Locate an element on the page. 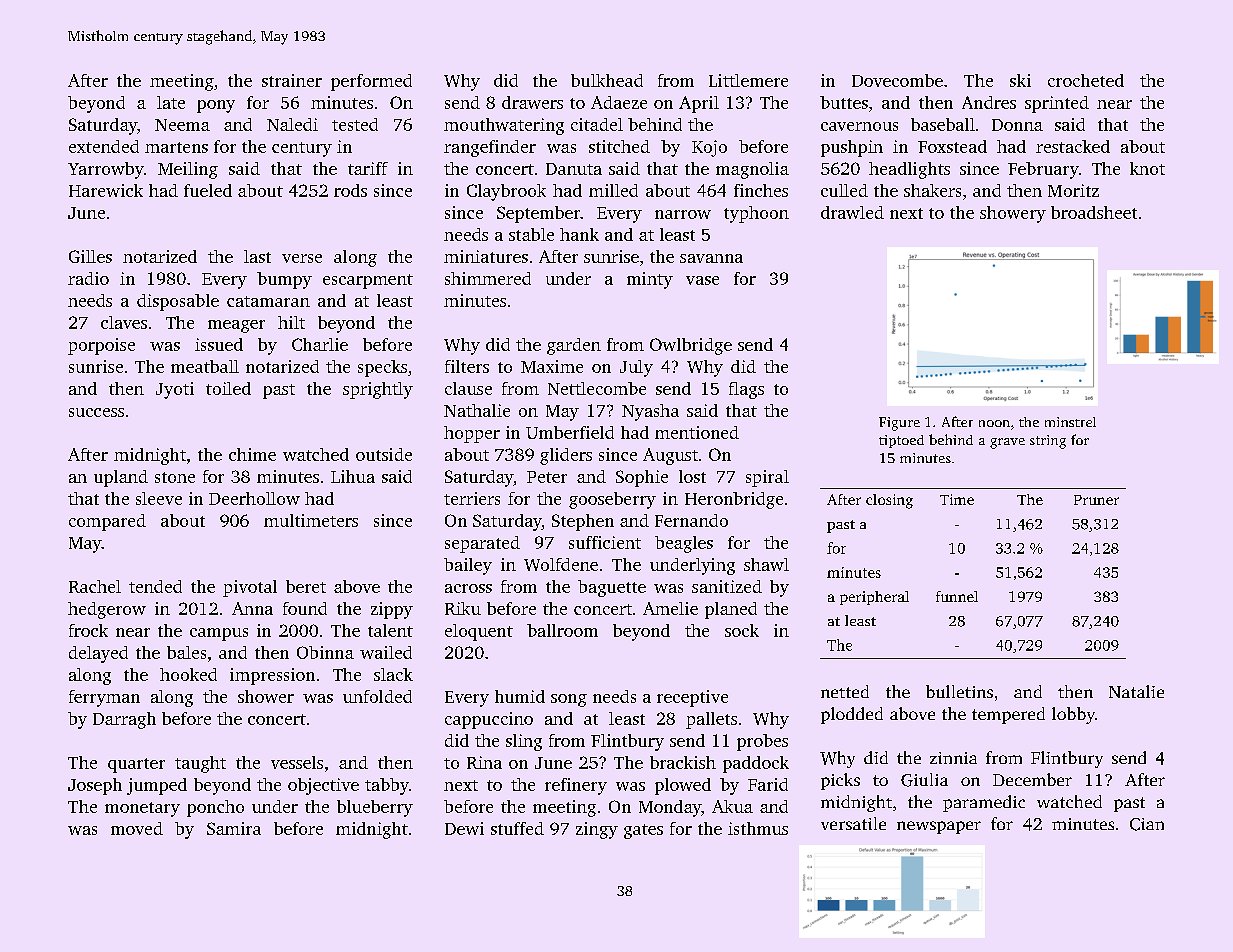 This page has height=952, width=1233. Danuta is located at coordinates (574, 169).
